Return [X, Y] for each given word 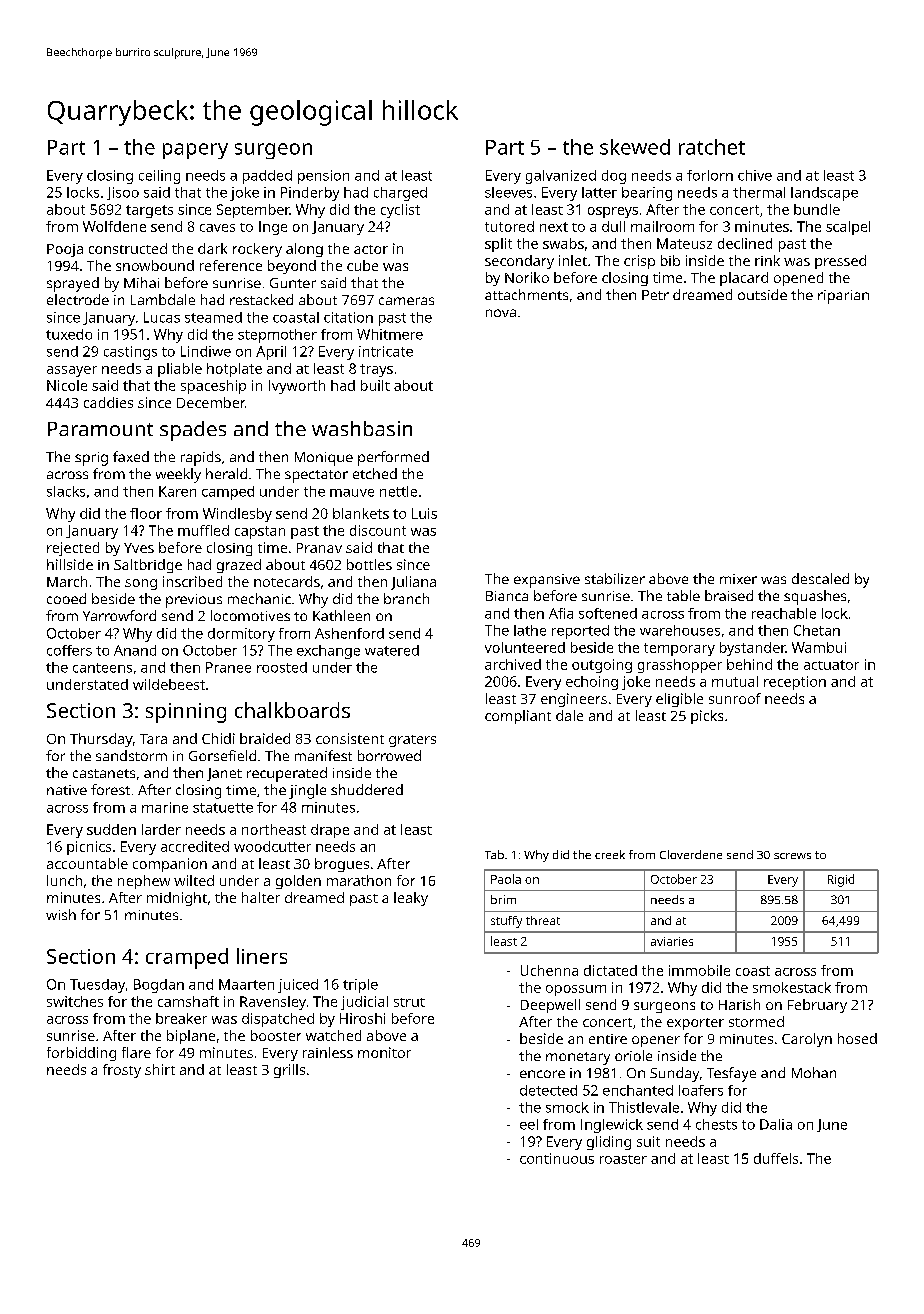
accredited [195, 846]
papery [195, 151]
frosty [122, 1071]
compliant [518, 717]
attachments [526, 294]
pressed [840, 262]
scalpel [848, 228]
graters [412, 741]
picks [707, 717]
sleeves [508, 192]
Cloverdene [691, 854]
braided [265, 738]
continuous [557, 1158]
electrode [78, 299]
